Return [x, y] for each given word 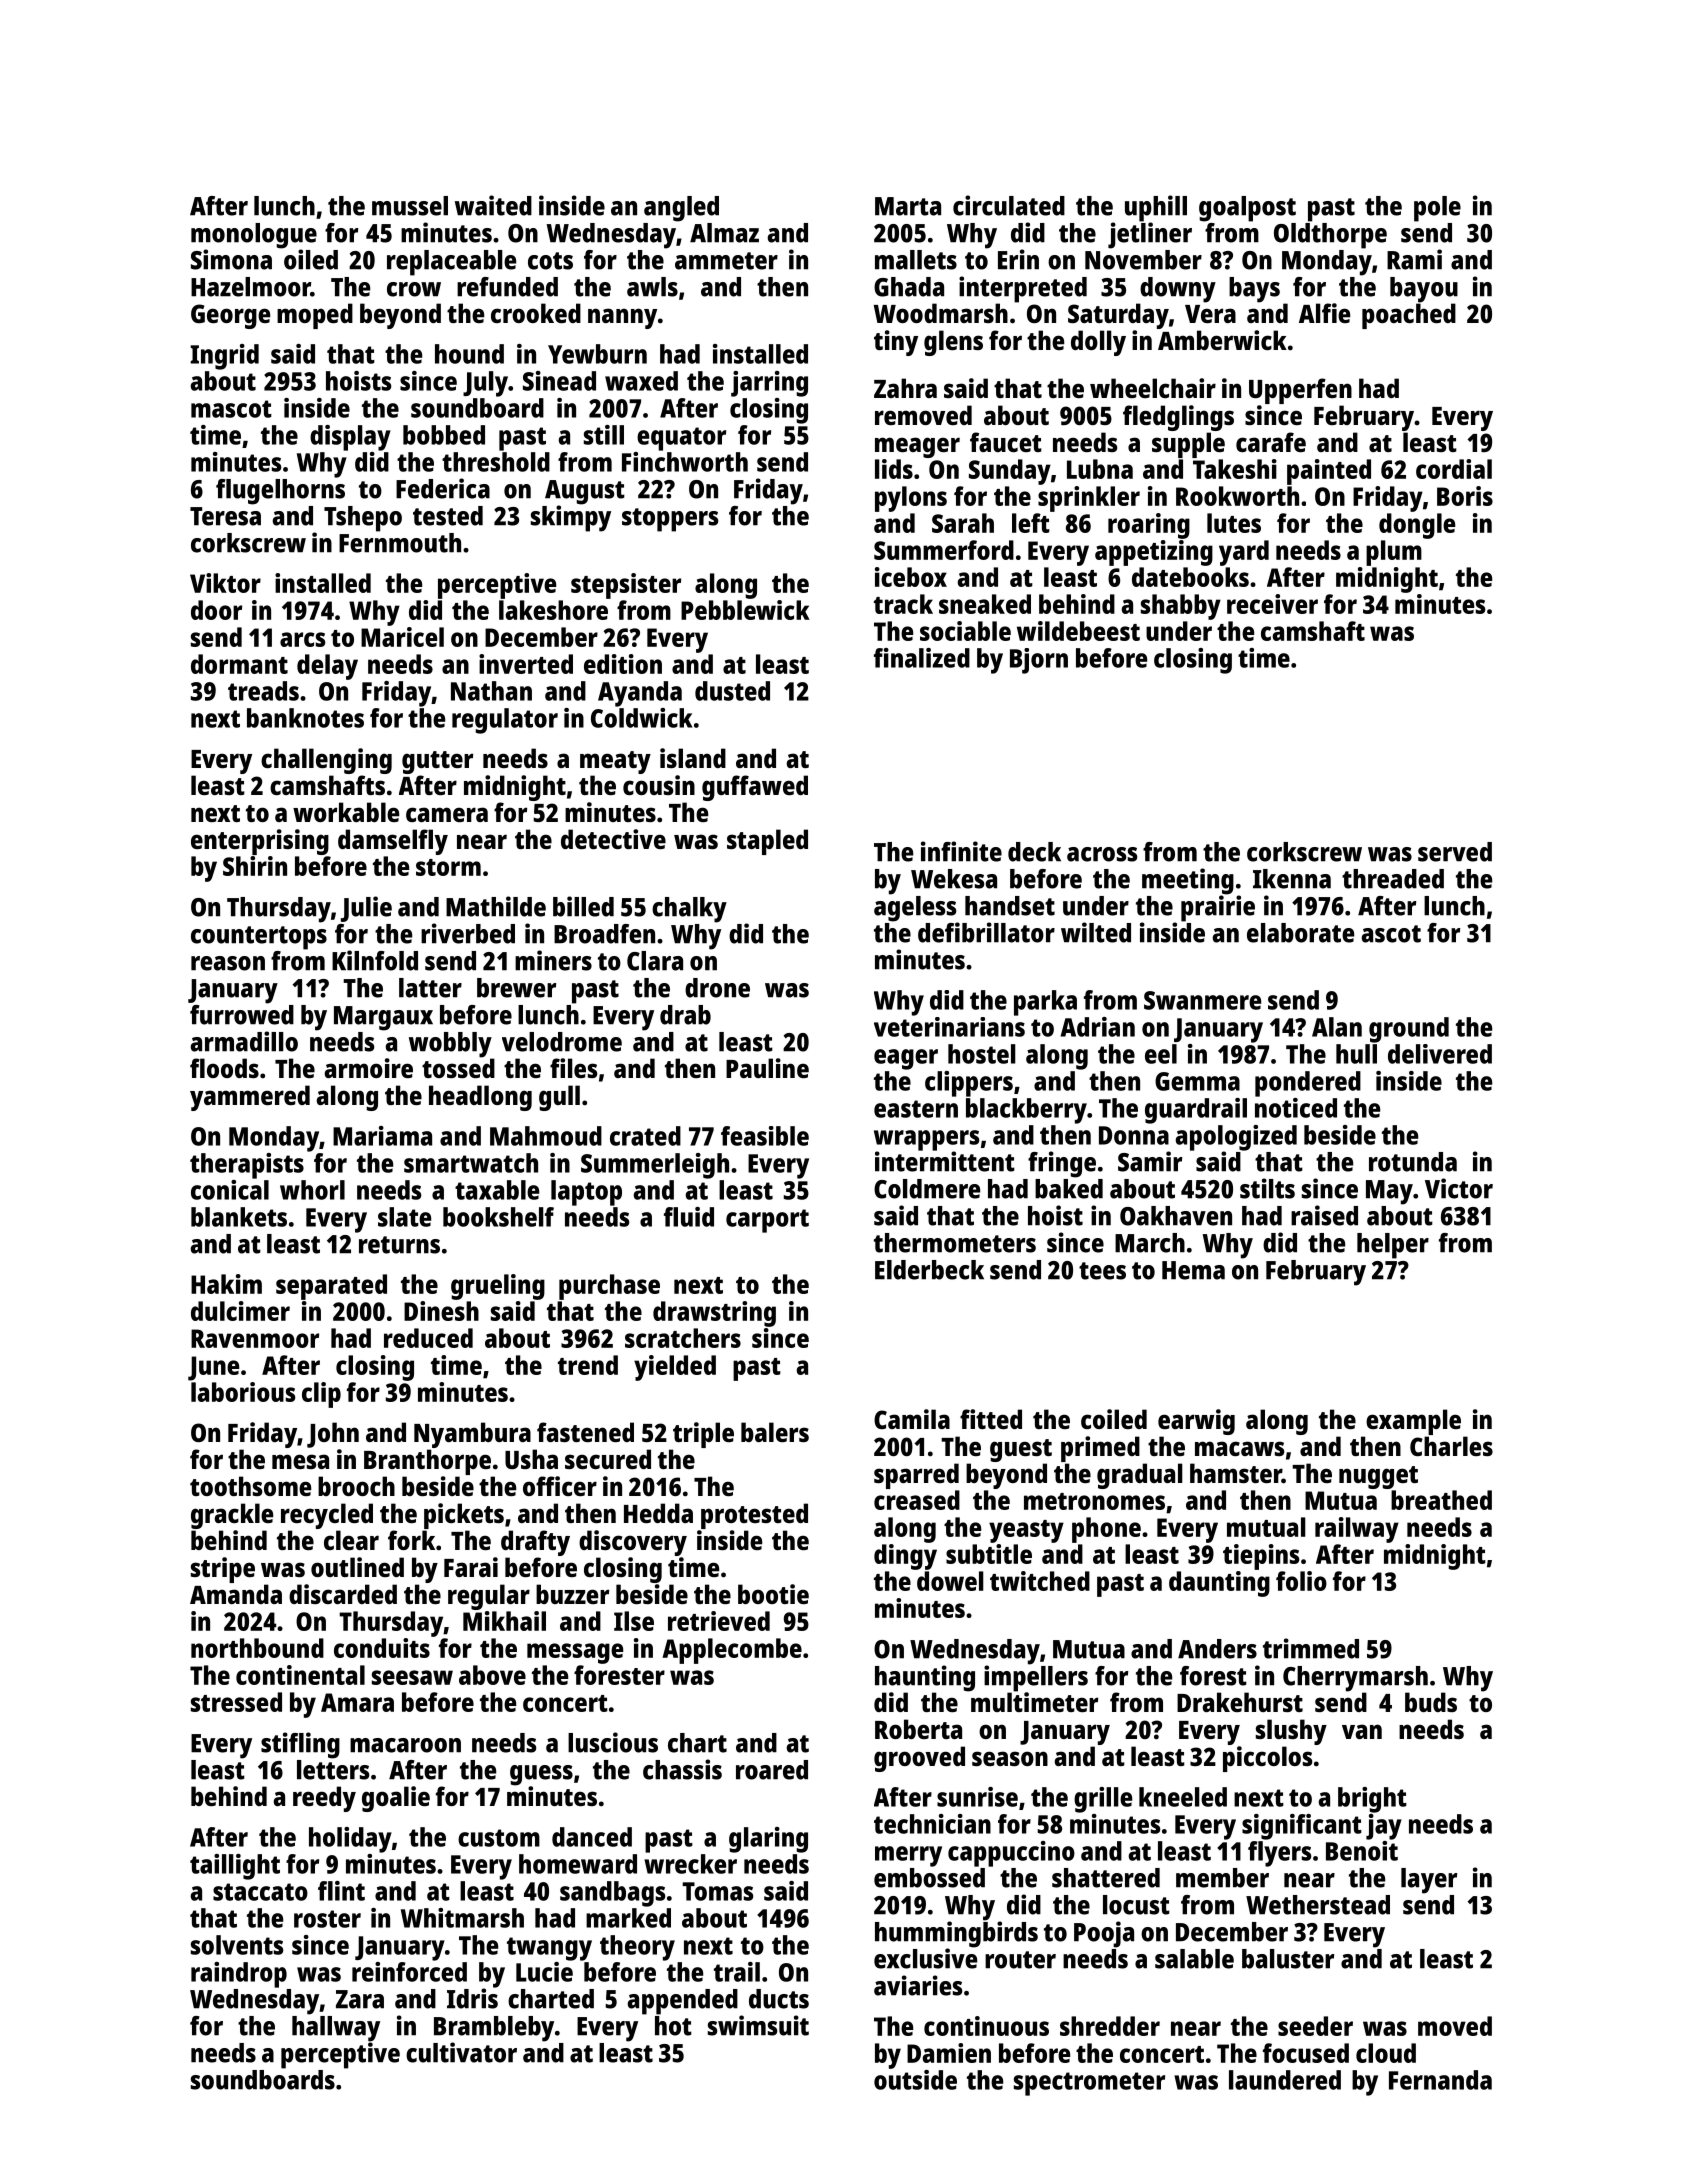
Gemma [1197, 1081]
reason [228, 963]
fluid [689, 1217]
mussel [410, 206]
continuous [986, 2026]
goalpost [1247, 209]
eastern [916, 1109]
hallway [336, 2029]
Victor [1459, 1188]
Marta [908, 206]
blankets [239, 1217]
